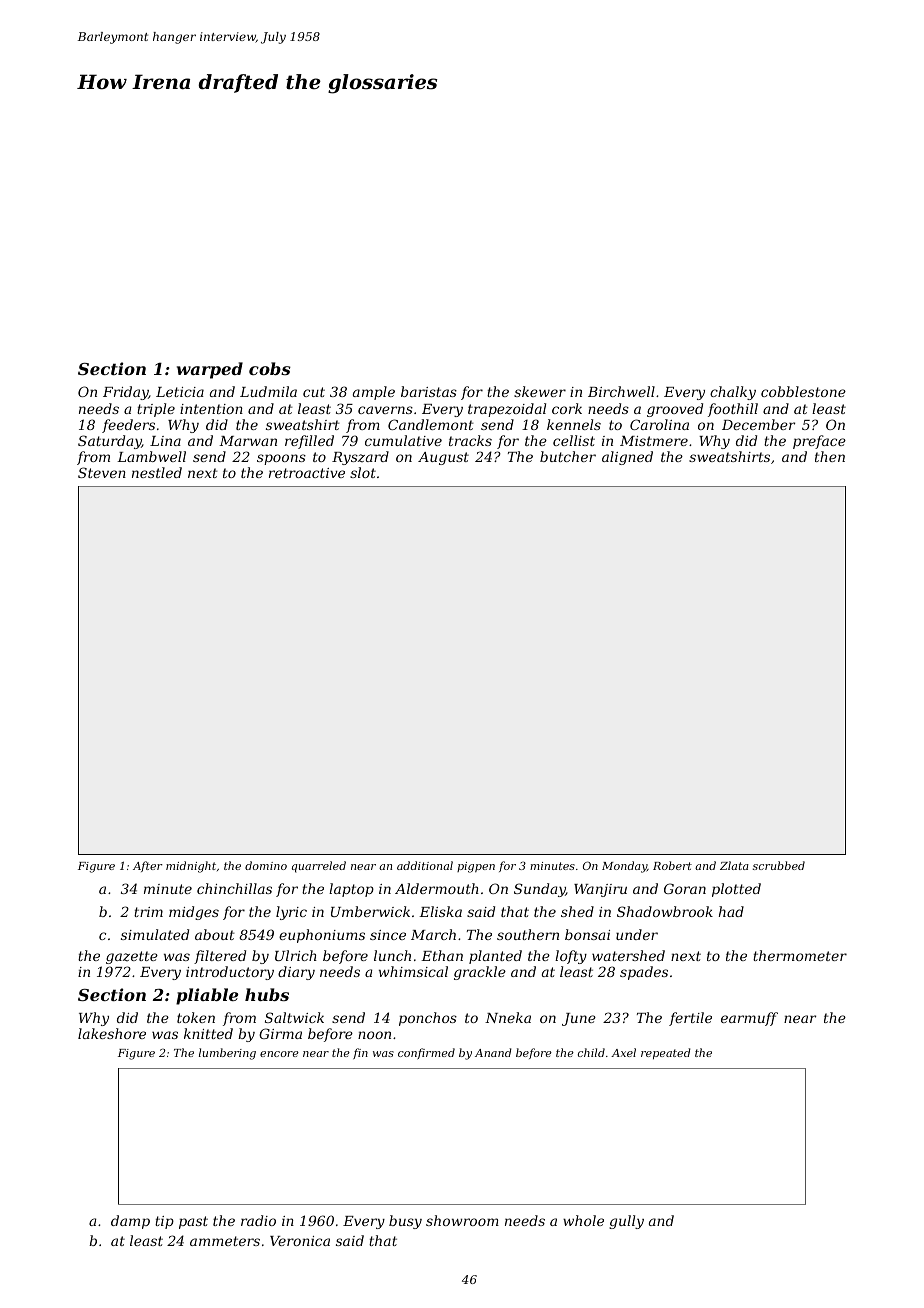  I want to click on lumbering, so click(227, 1054).
